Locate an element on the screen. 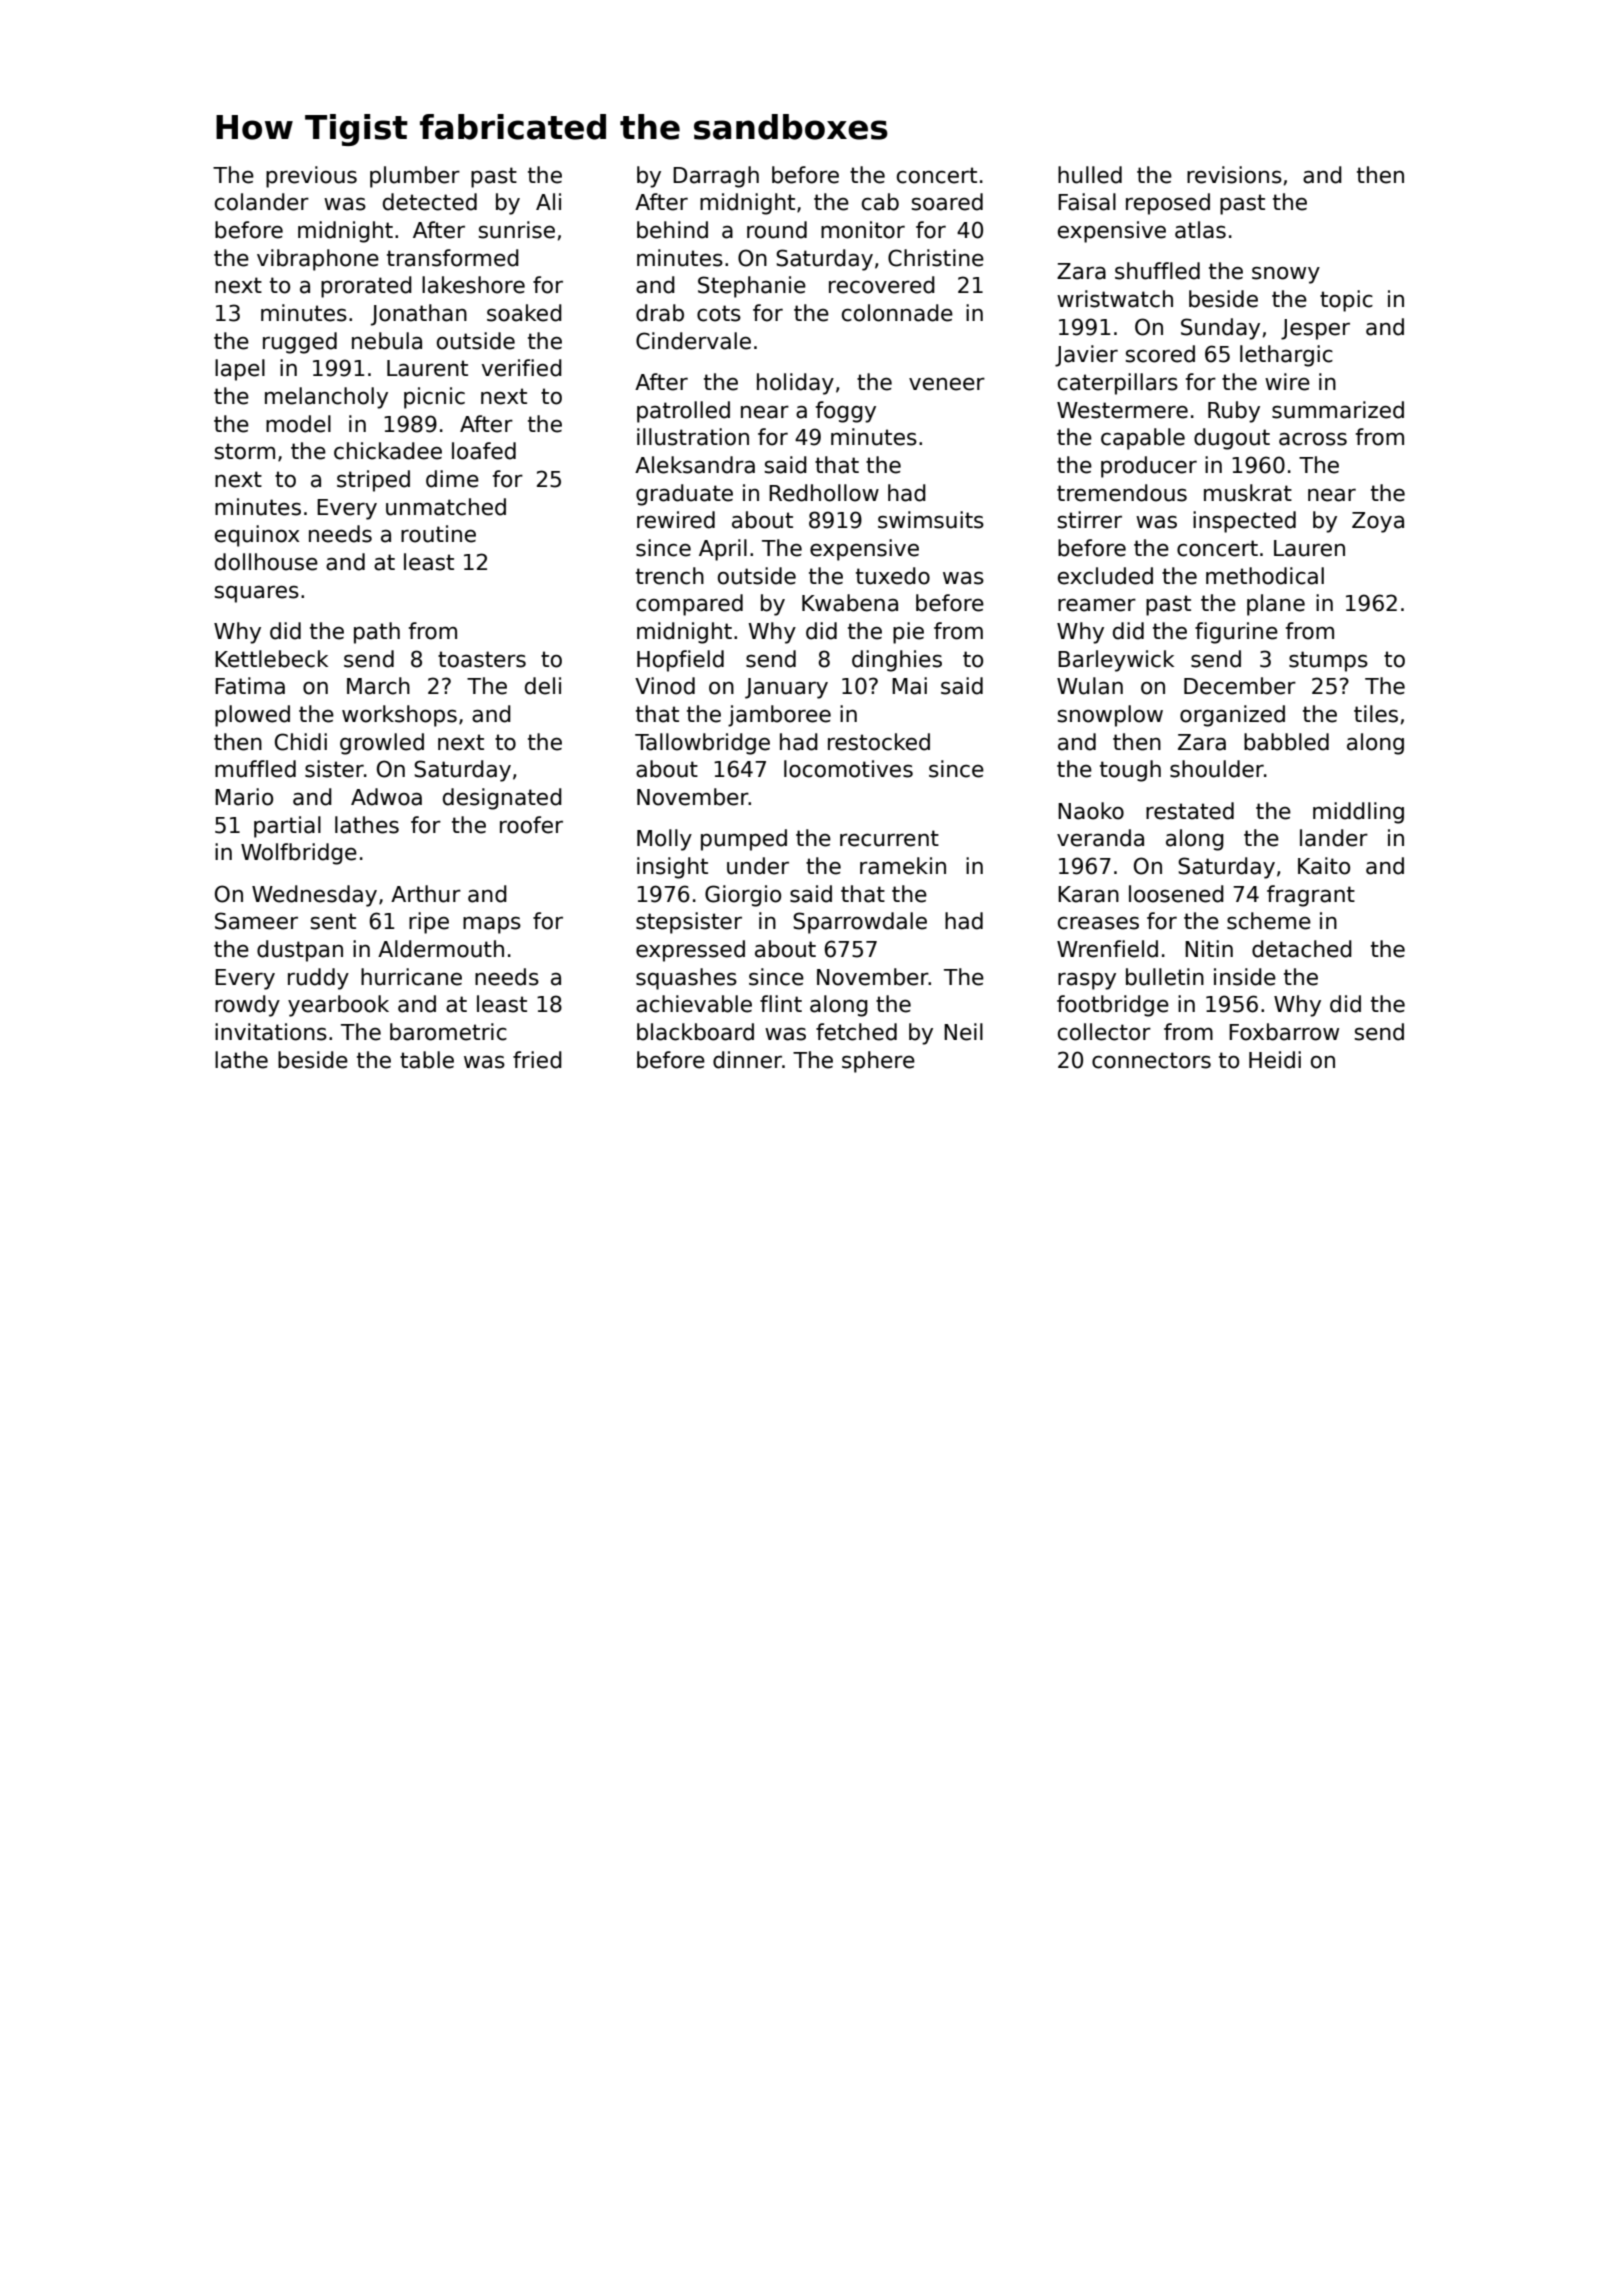 The height and width of the screenshot is (2292, 1620). Darragh is located at coordinates (716, 177).
